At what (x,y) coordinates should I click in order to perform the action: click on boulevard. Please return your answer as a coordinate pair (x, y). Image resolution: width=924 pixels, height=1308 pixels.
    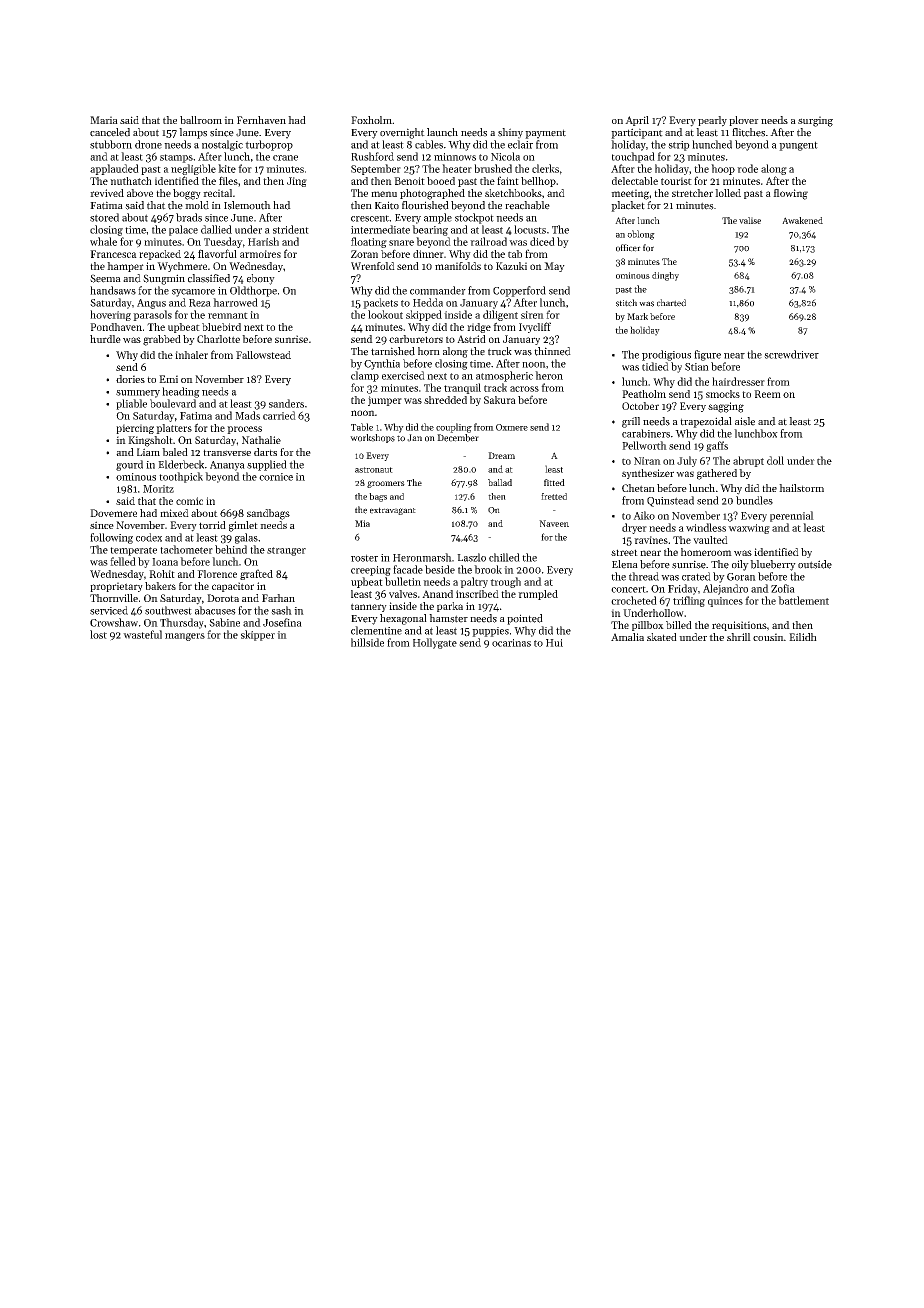
    Looking at the image, I should click on (173, 403).
